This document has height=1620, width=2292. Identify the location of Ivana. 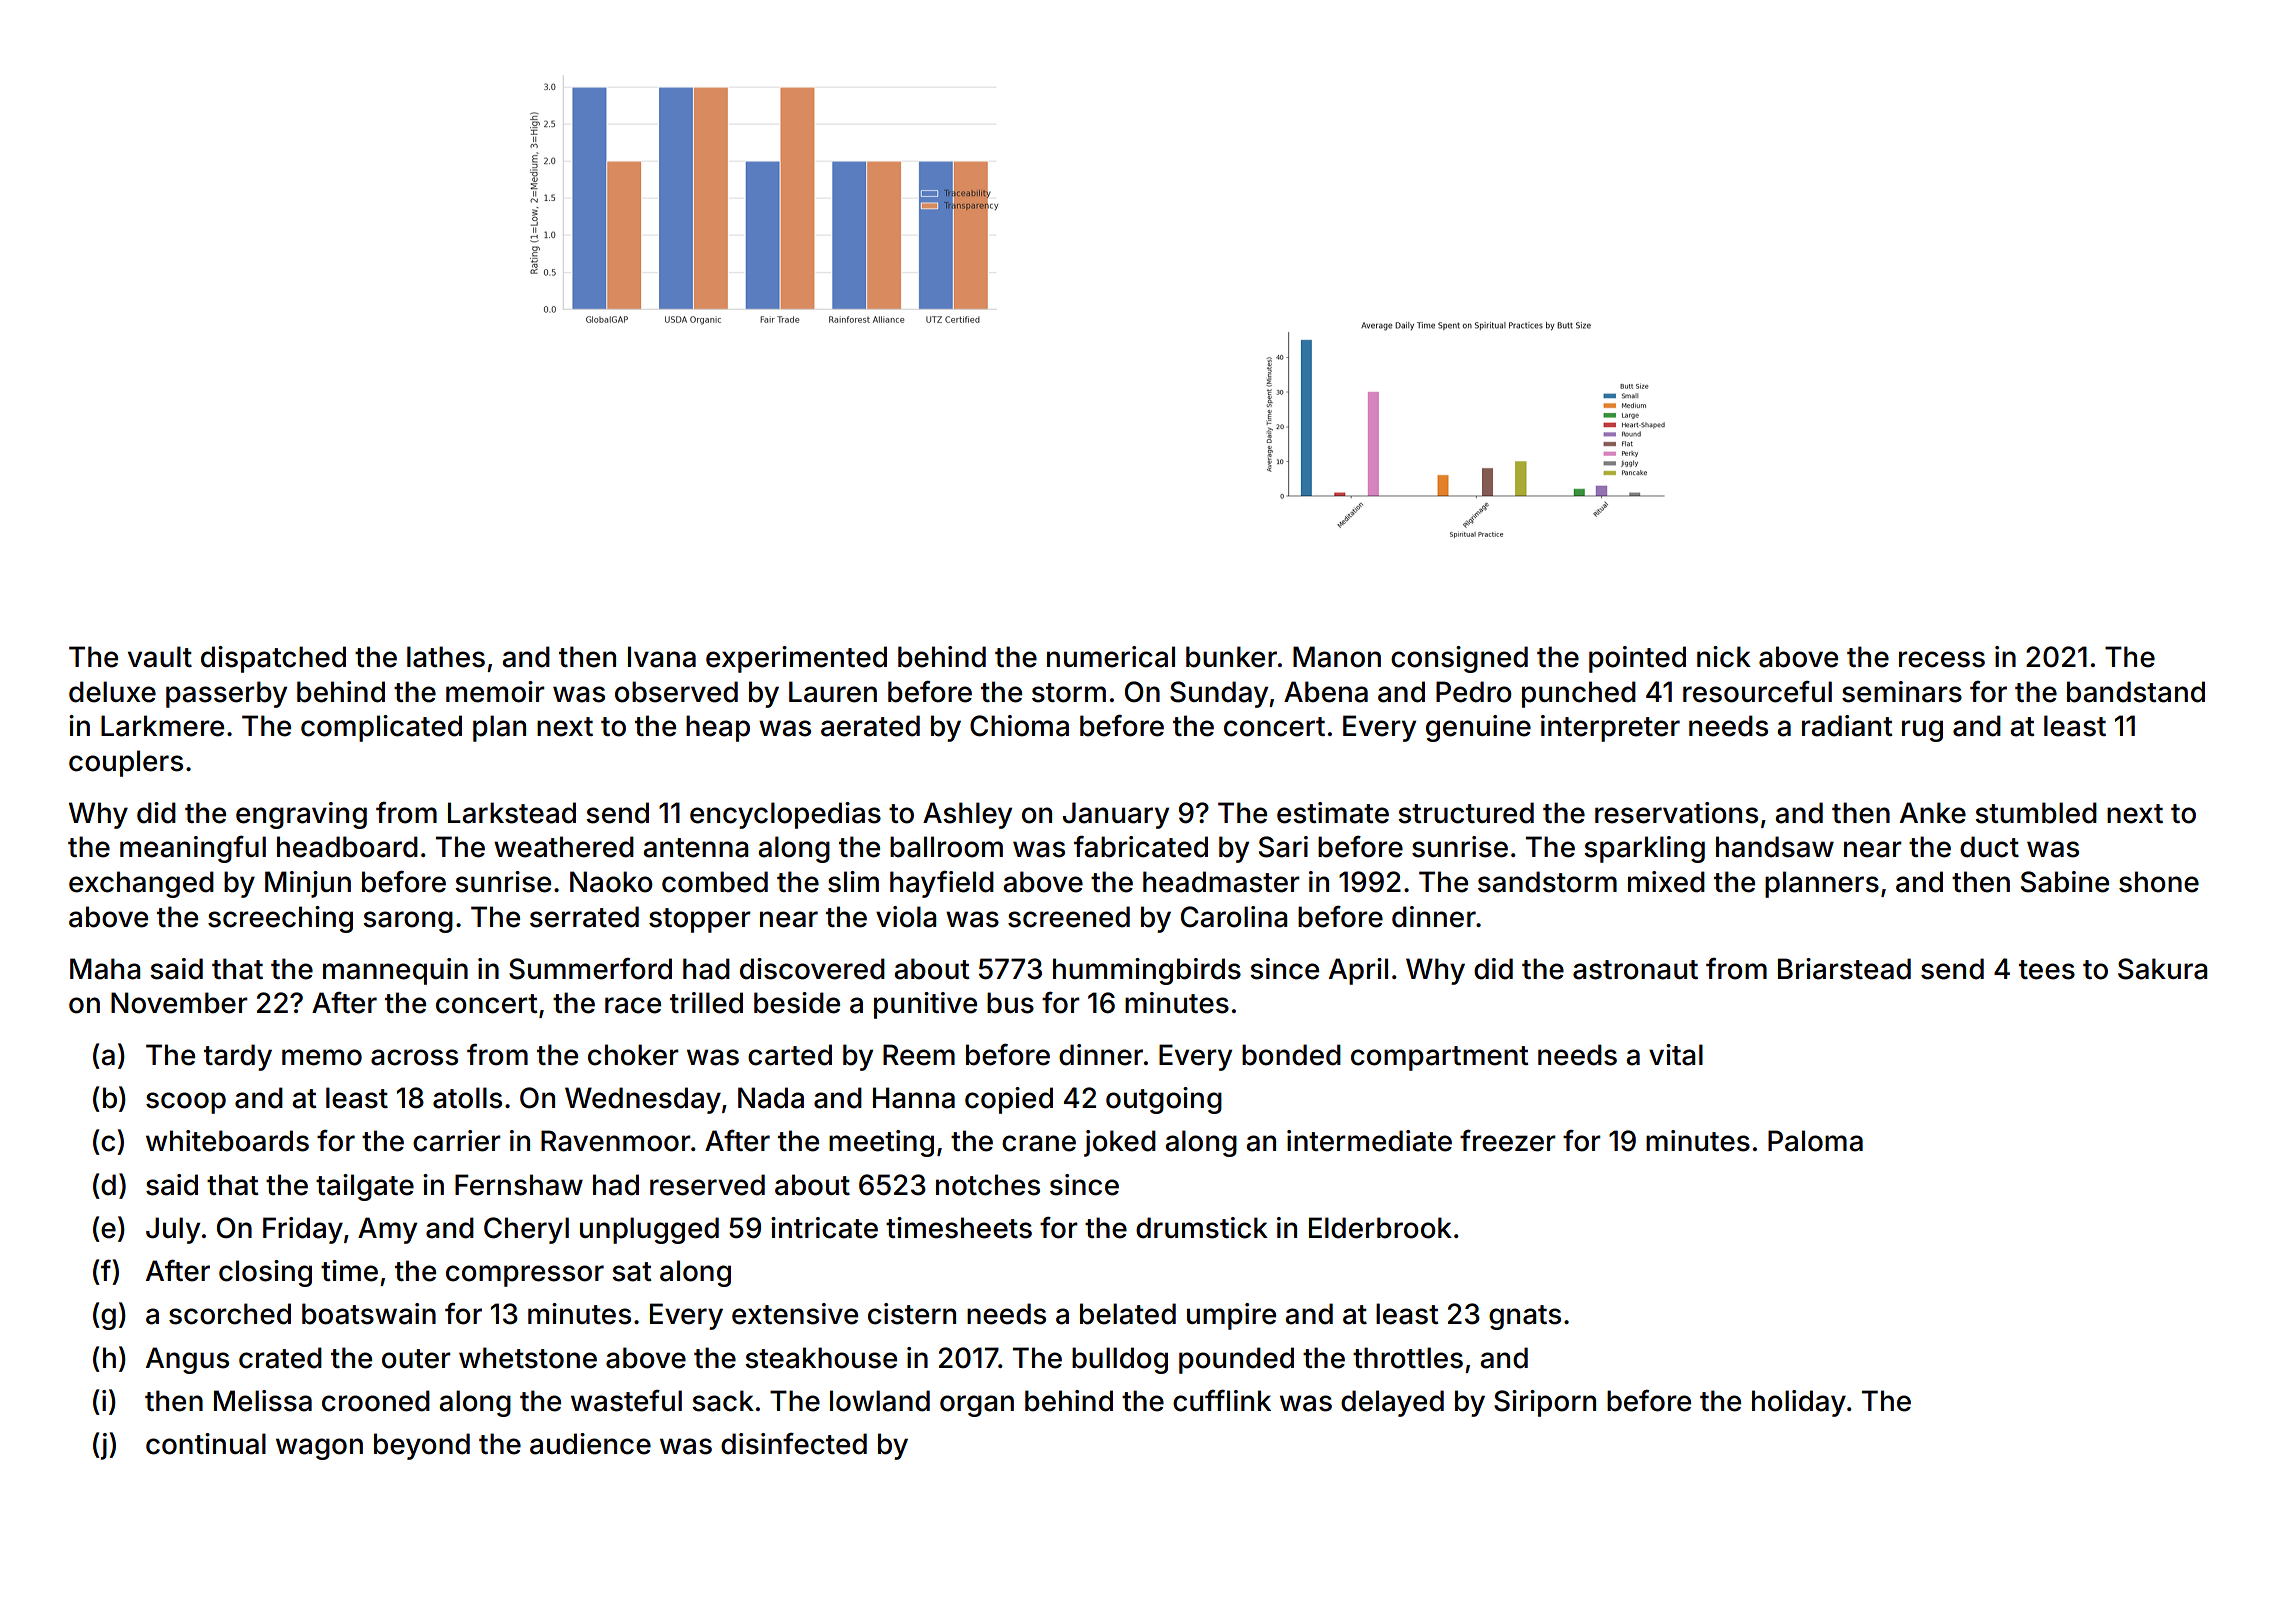
(662, 657).
